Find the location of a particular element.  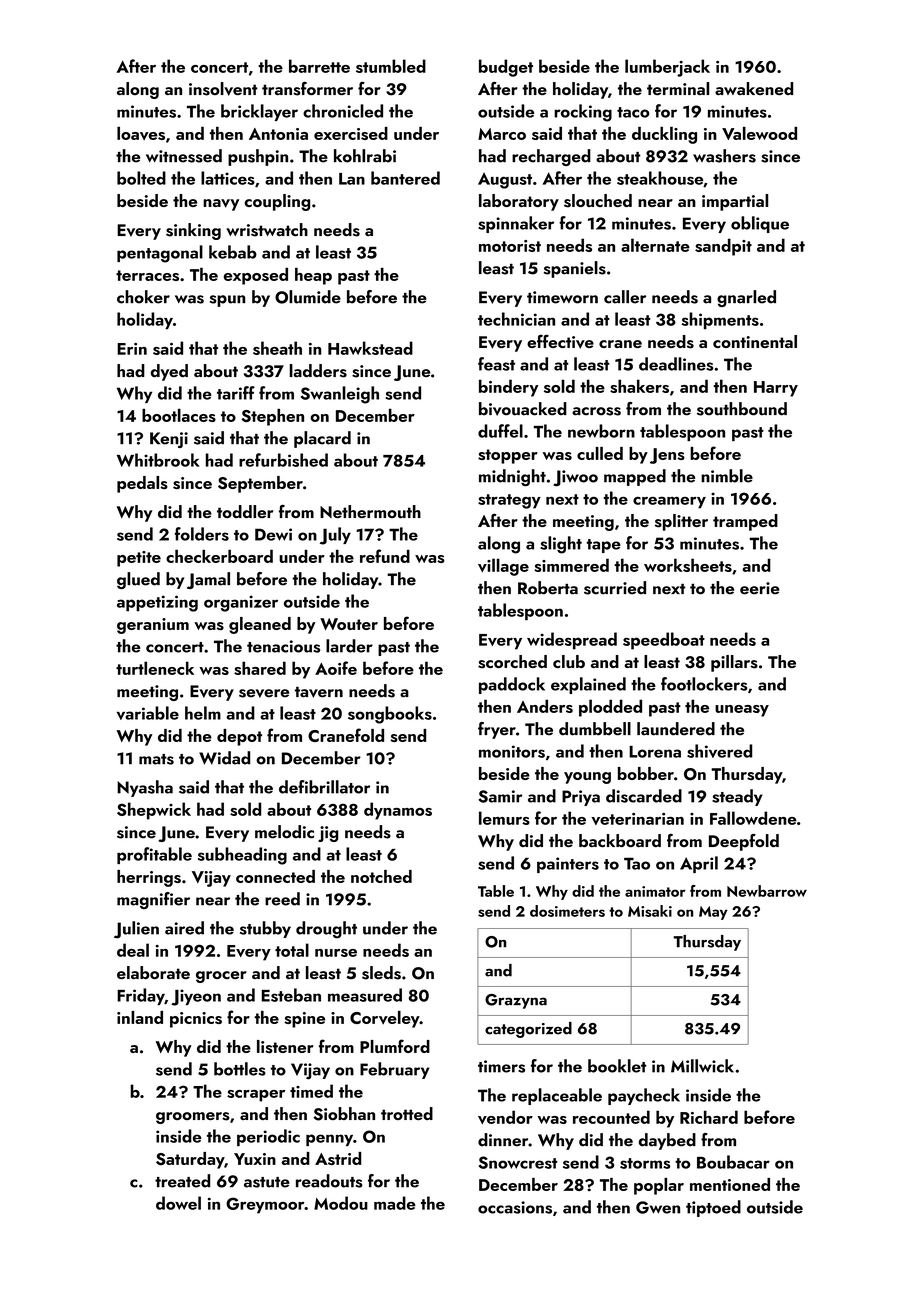

stumbled is located at coordinates (391, 66).
